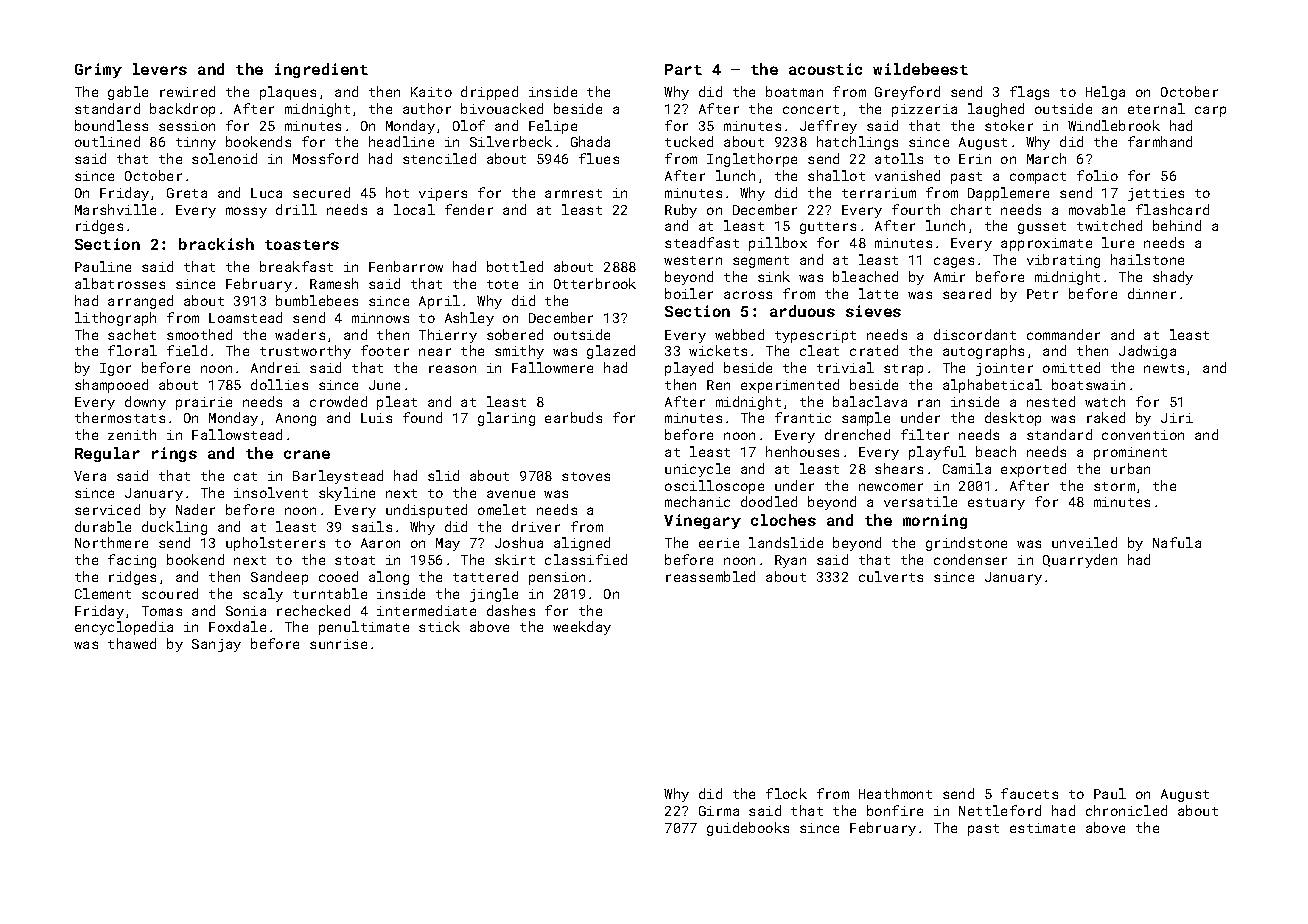 This page has width=1308, height=924. I want to click on thawed, so click(132, 643).
